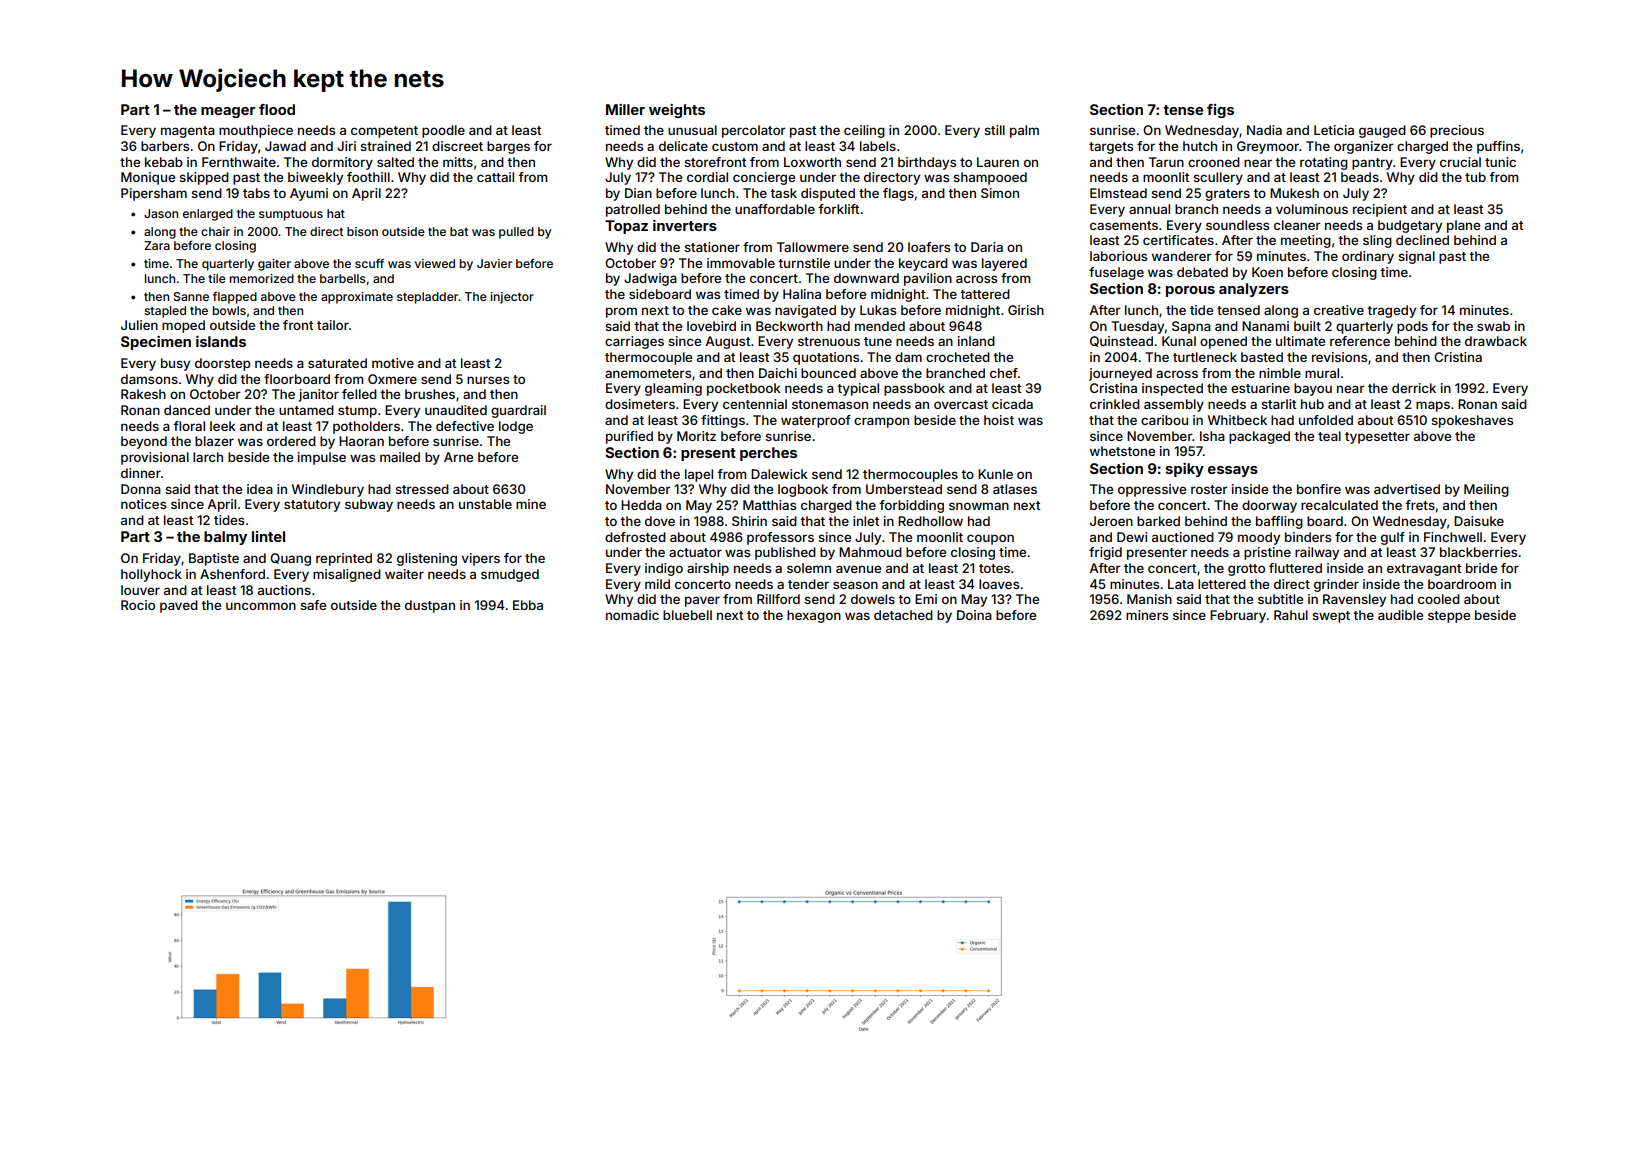 The image size is (1650, 1166). Describe the element at coordinates (723, 421) in the document. I see `fittings` at that location.
